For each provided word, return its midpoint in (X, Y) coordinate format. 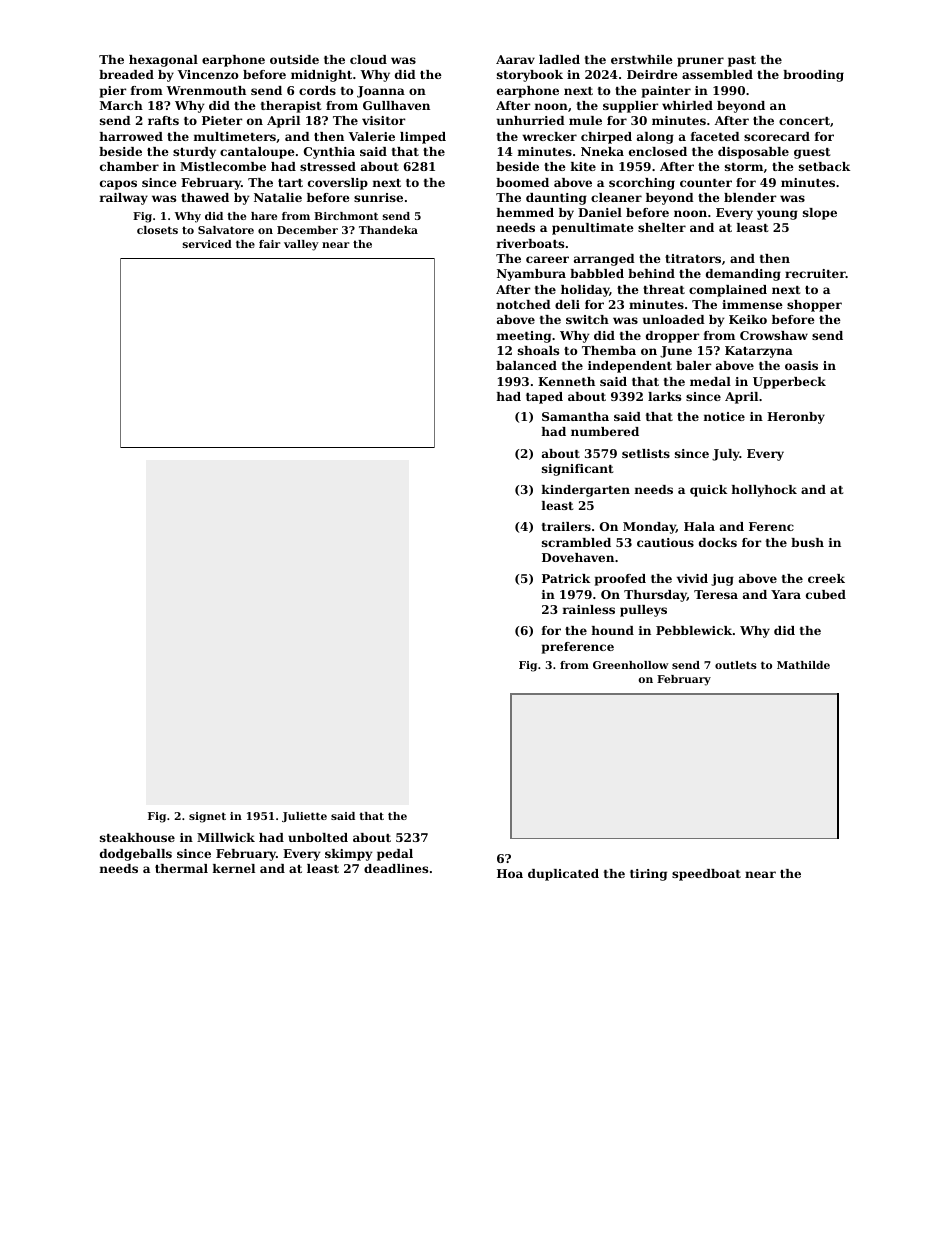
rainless (589, 609)
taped (544, 398)
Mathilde (803, 665)
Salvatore (226, 230)
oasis (801, 365)
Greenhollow (631, 665)
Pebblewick (694, 630)
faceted (715, 136)
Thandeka (388, 230)
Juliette (304, 817)
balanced (526, 365)
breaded (126, 74)
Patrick (566, 578)
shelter (662, 227)
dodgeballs (136, 855)
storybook (530, 76)
